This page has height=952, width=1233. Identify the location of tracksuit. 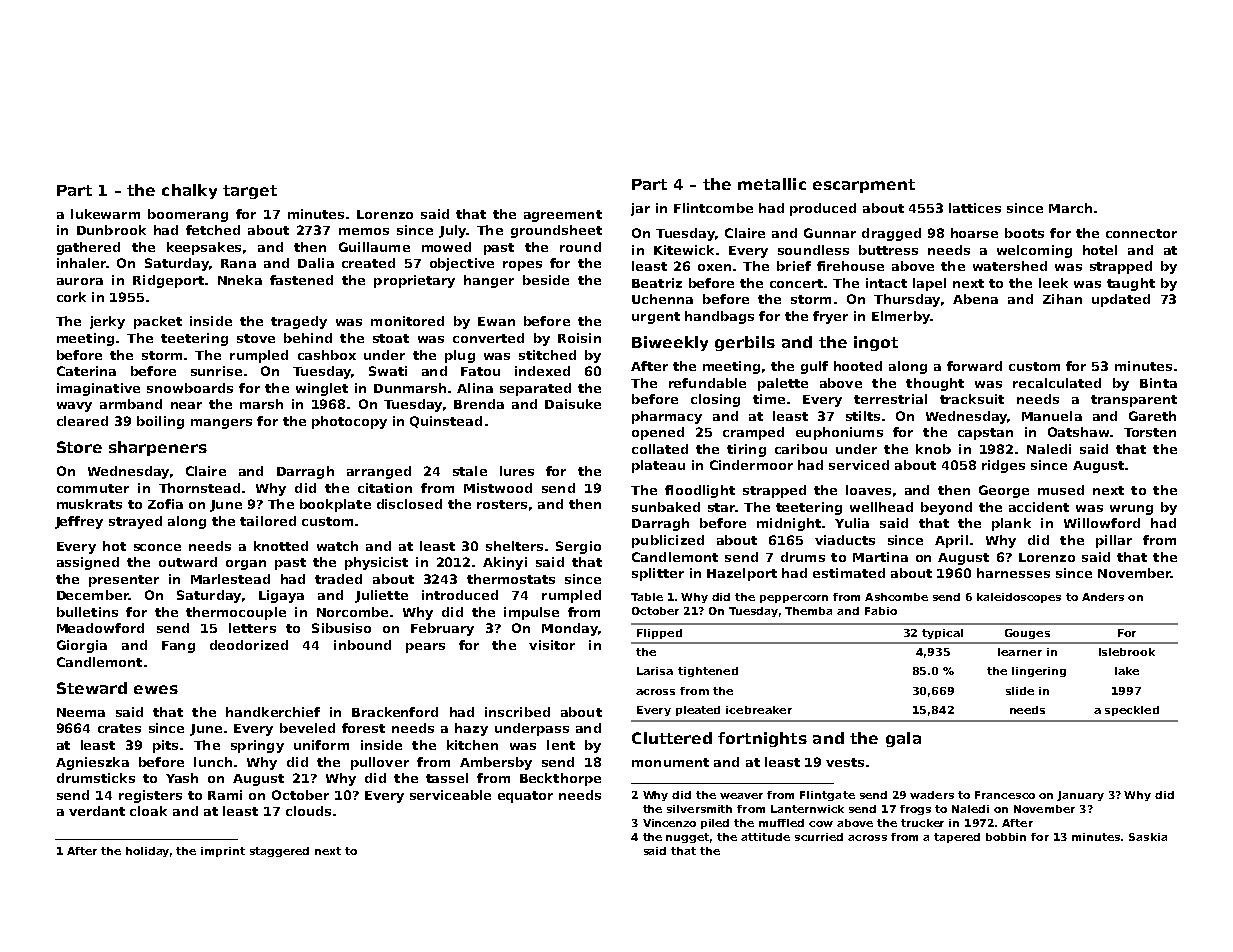
(972, 399).
